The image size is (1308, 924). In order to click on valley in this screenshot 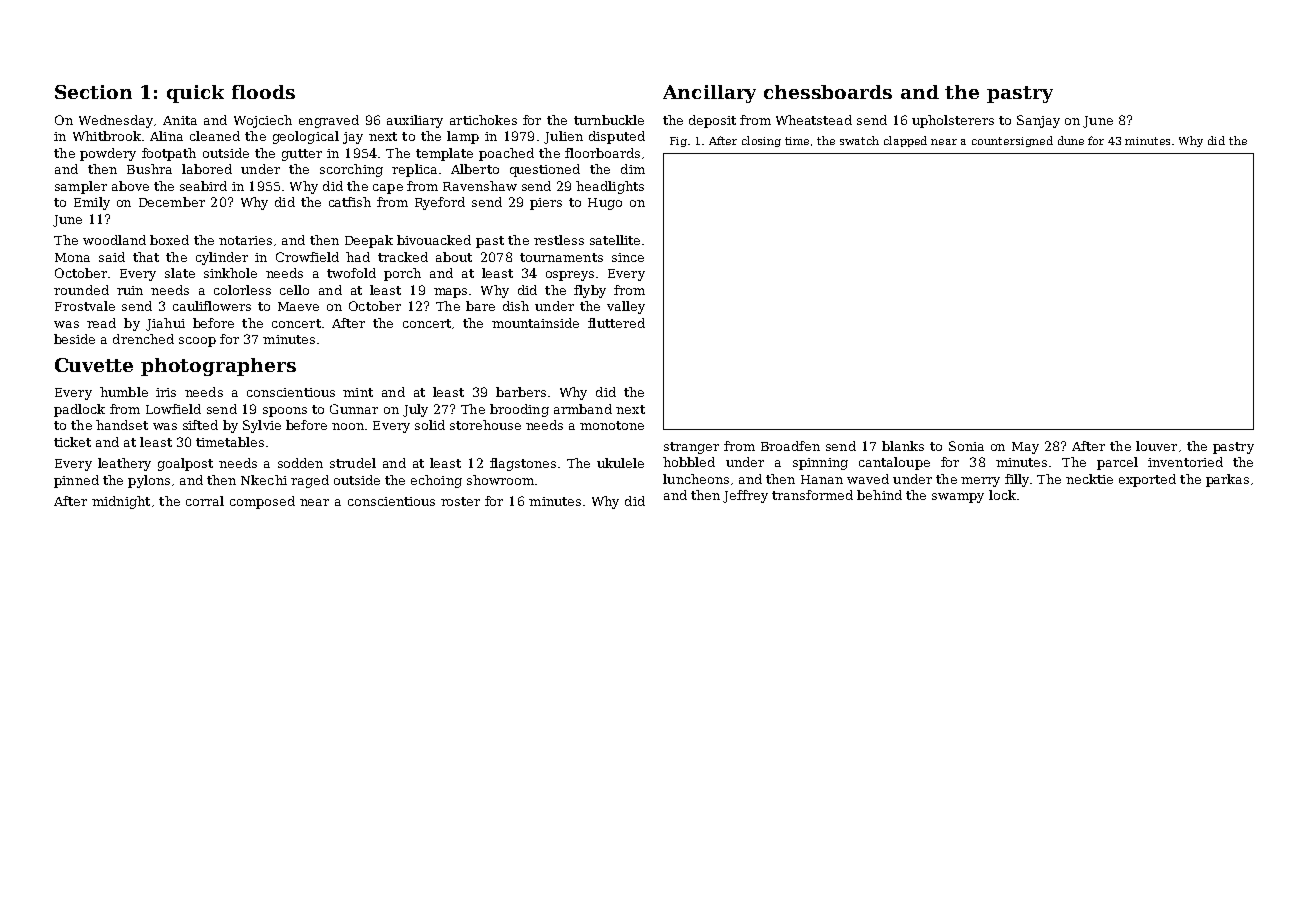, I will do `click(626, 307)`.
